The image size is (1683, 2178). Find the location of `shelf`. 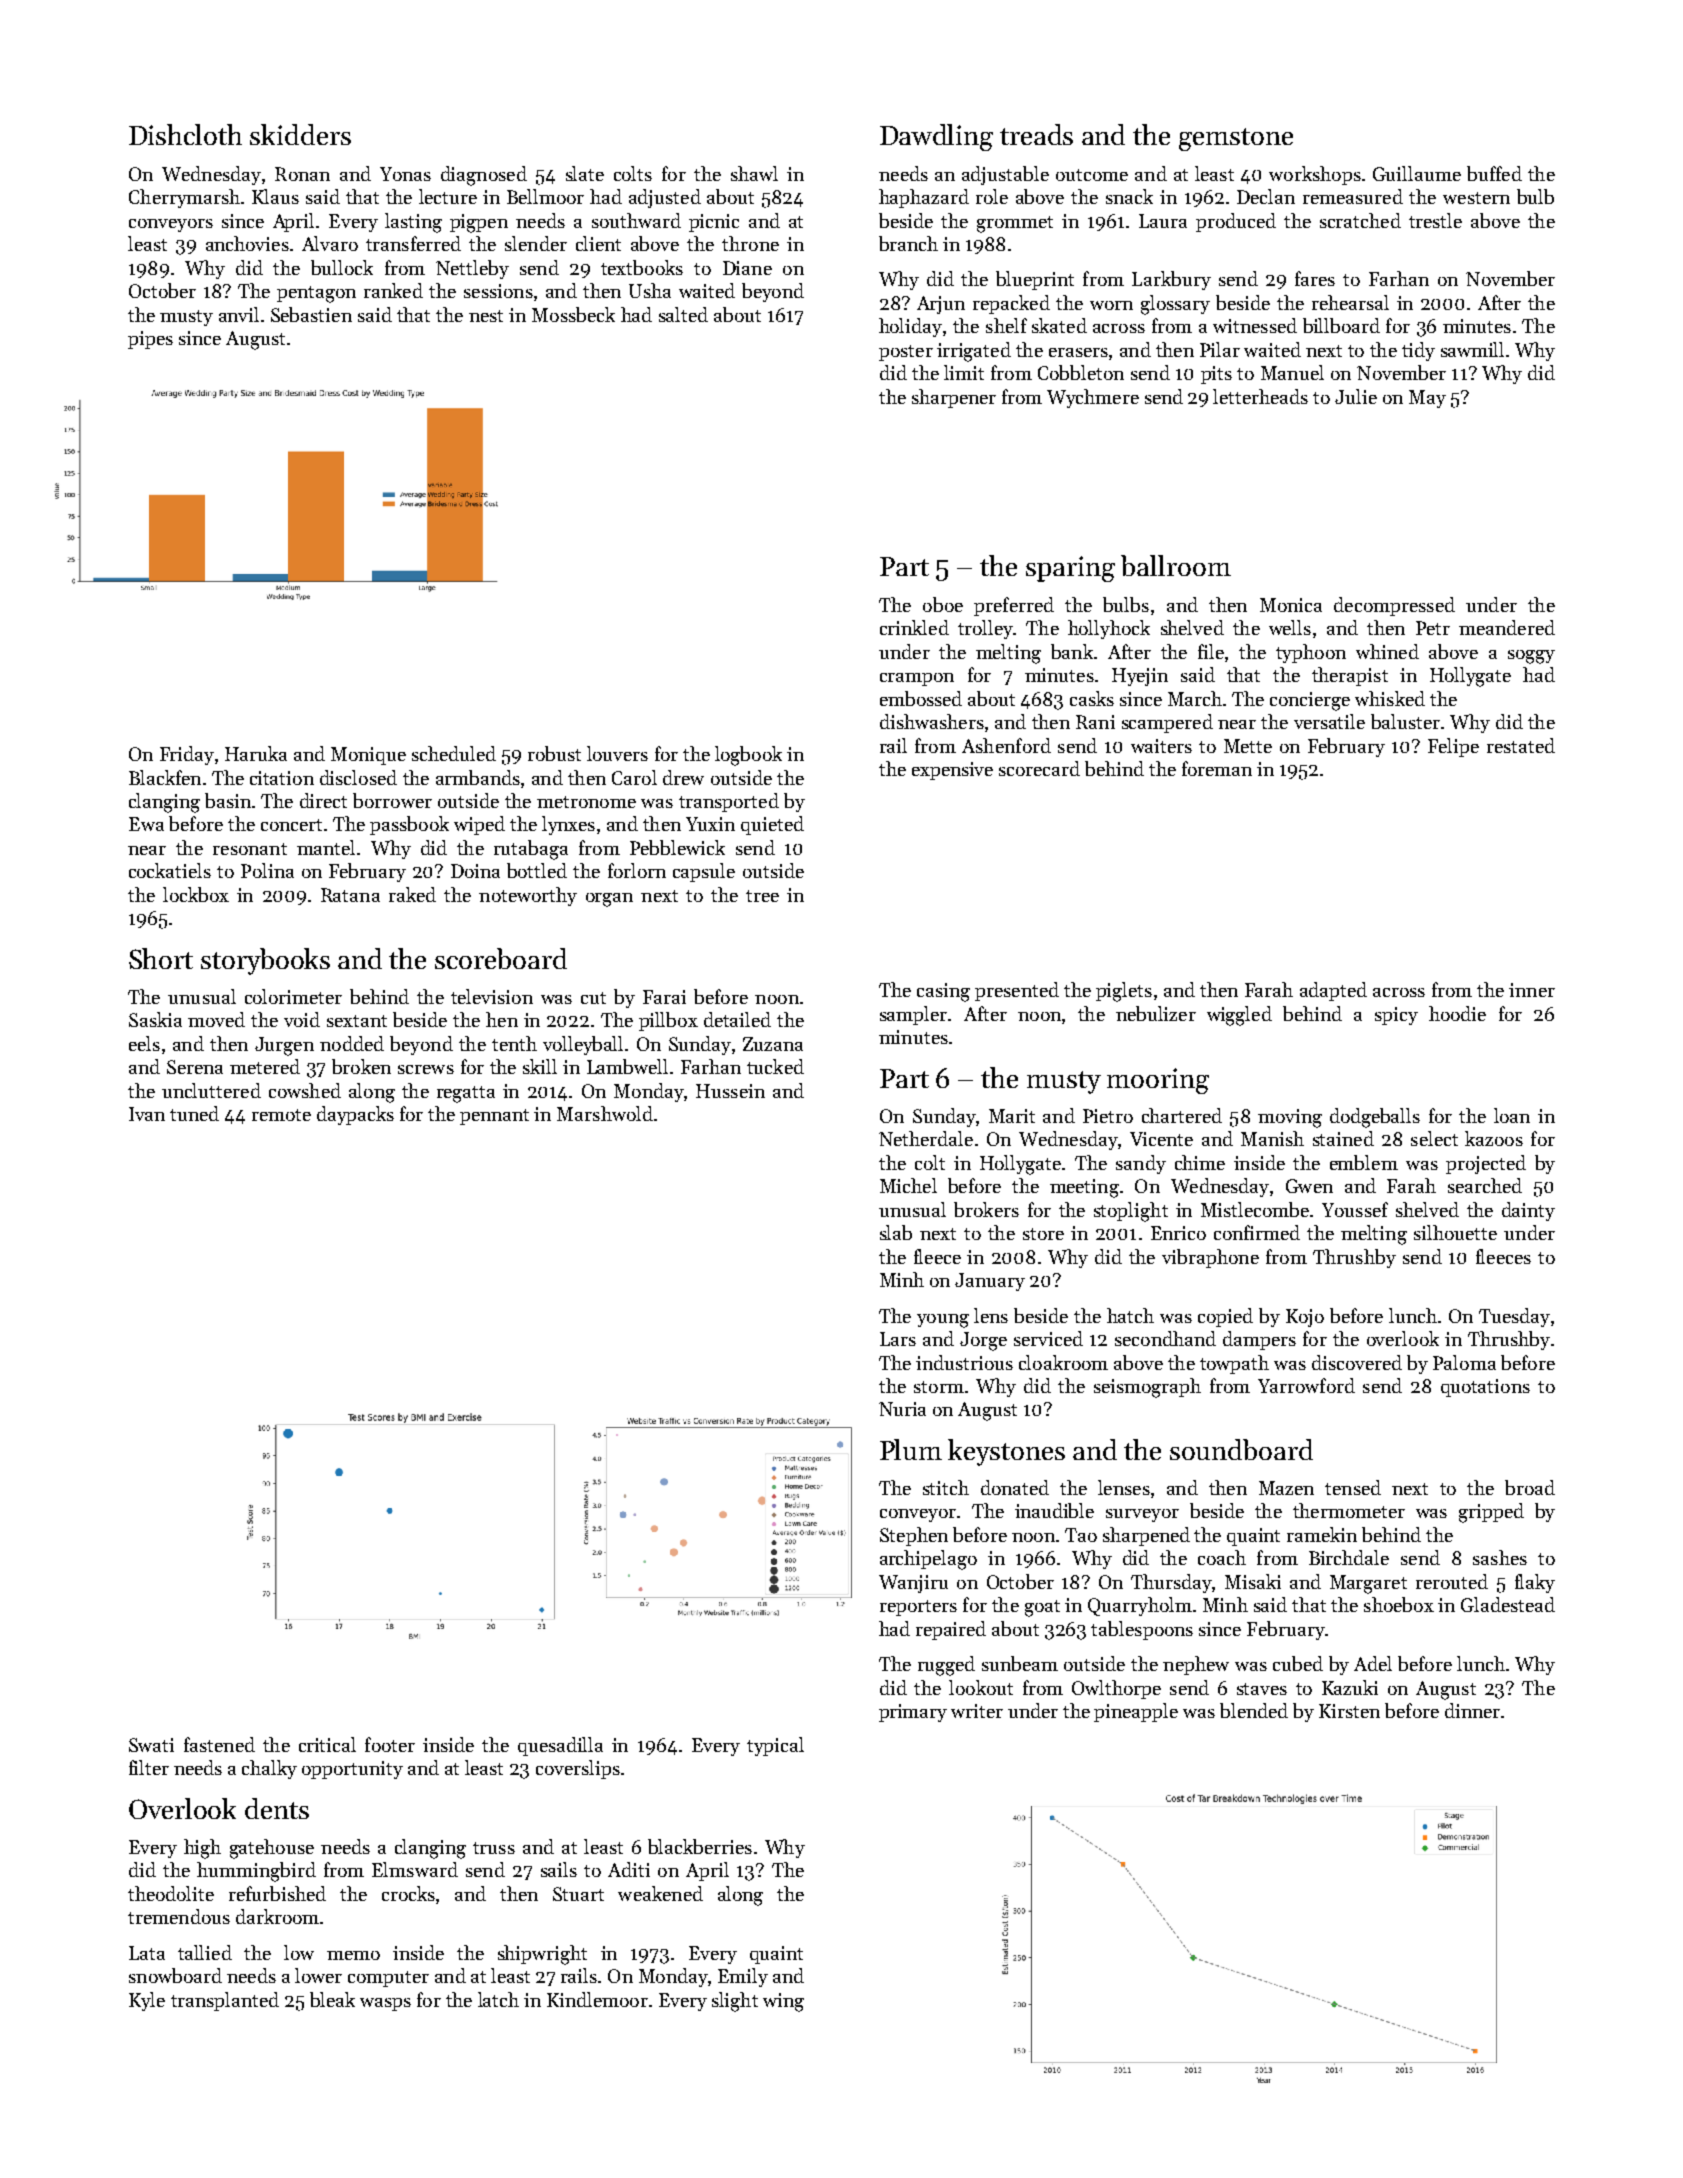

shelf is located at coordinates (1006, 325).
